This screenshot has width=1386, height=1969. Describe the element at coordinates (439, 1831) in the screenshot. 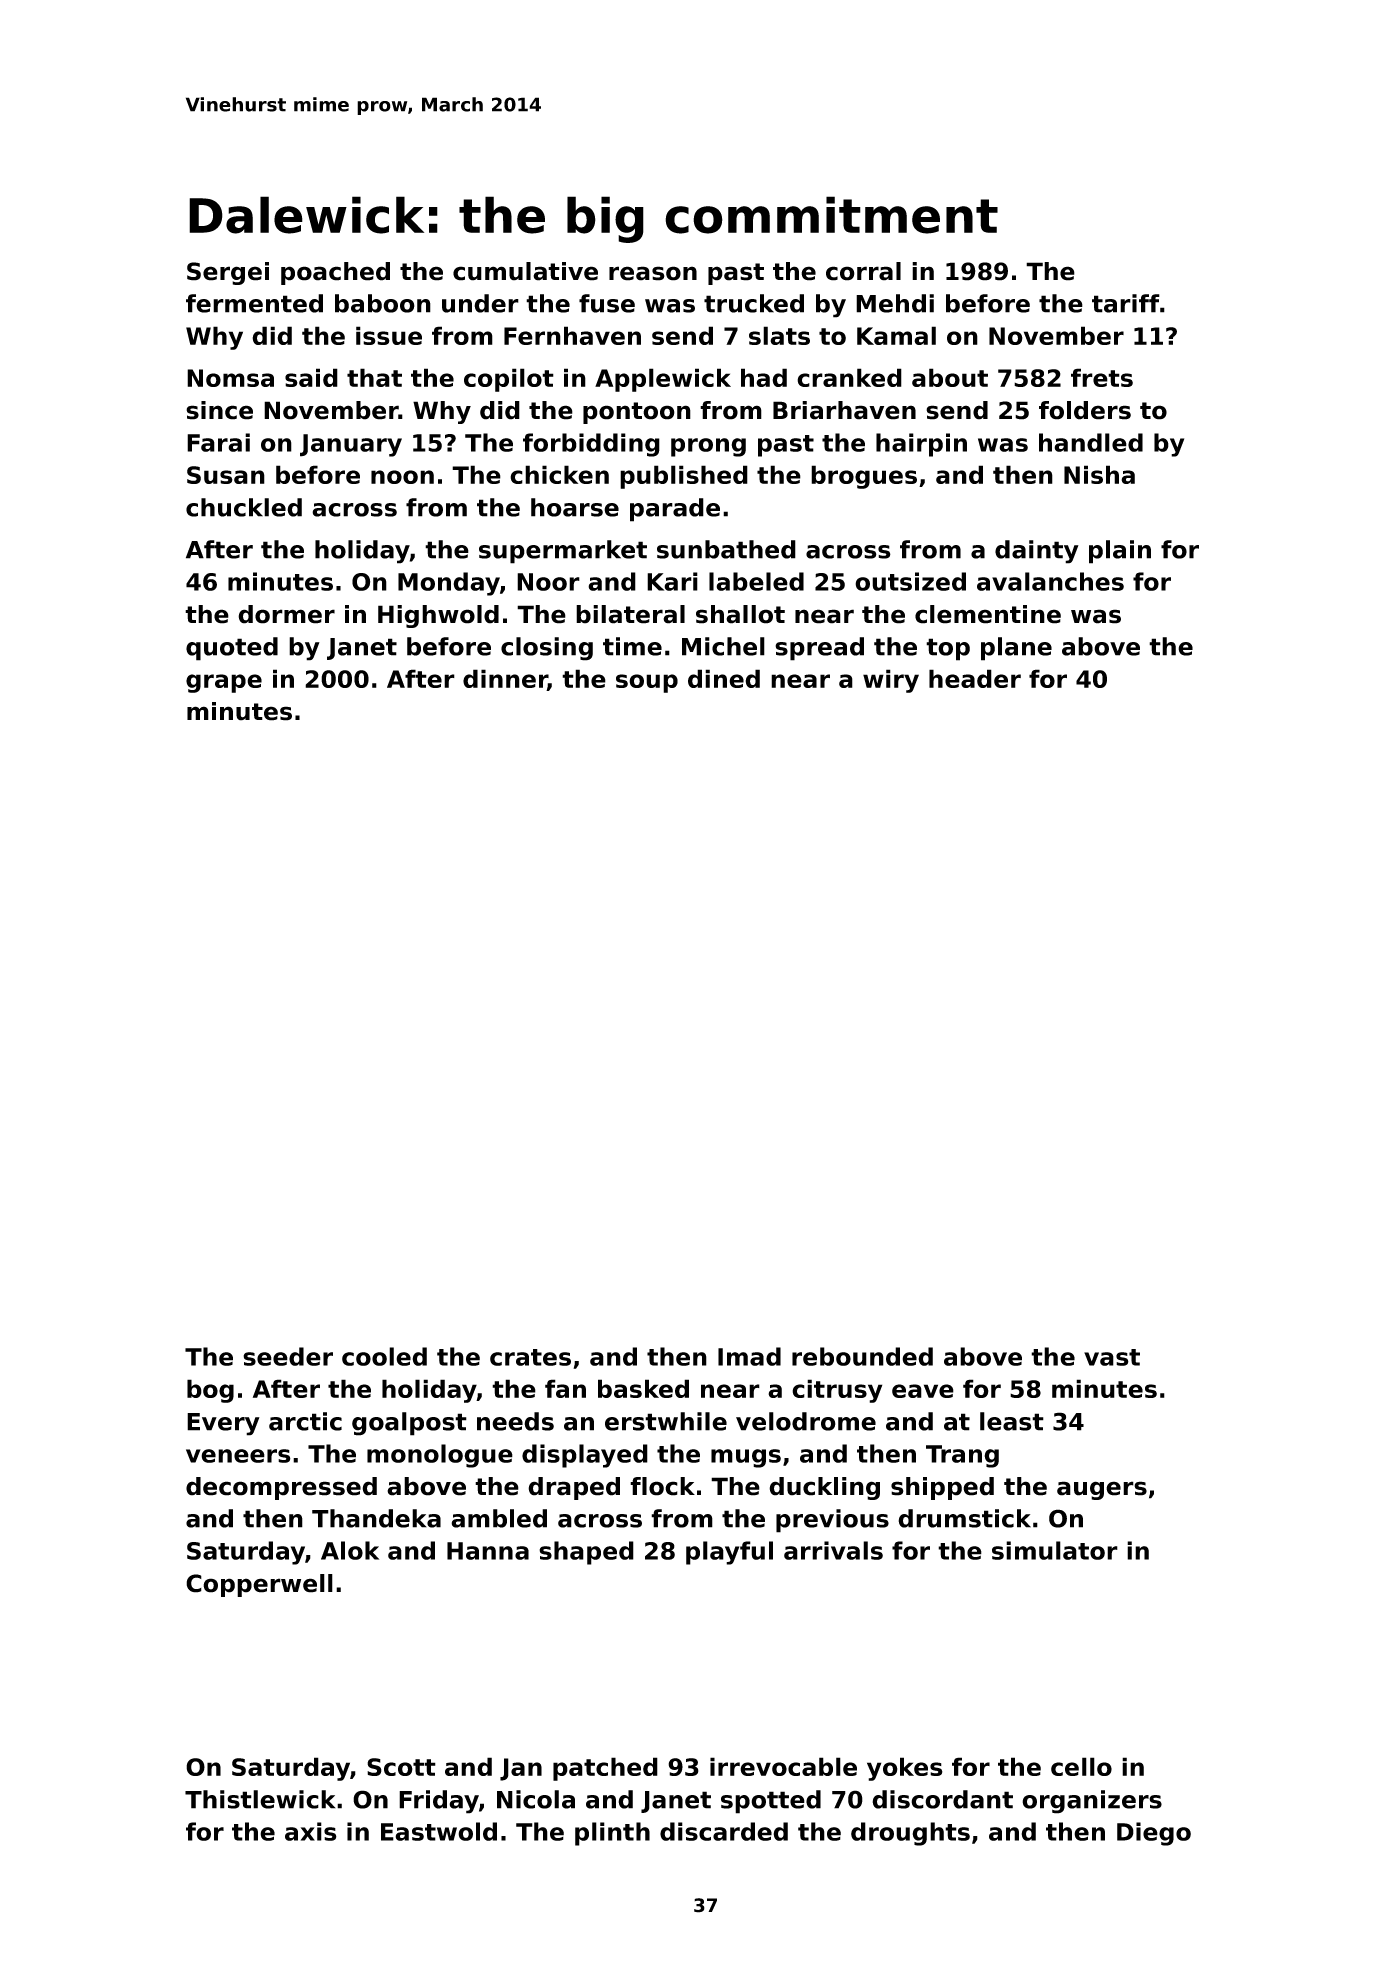

I see `Eastwold` at that location.
